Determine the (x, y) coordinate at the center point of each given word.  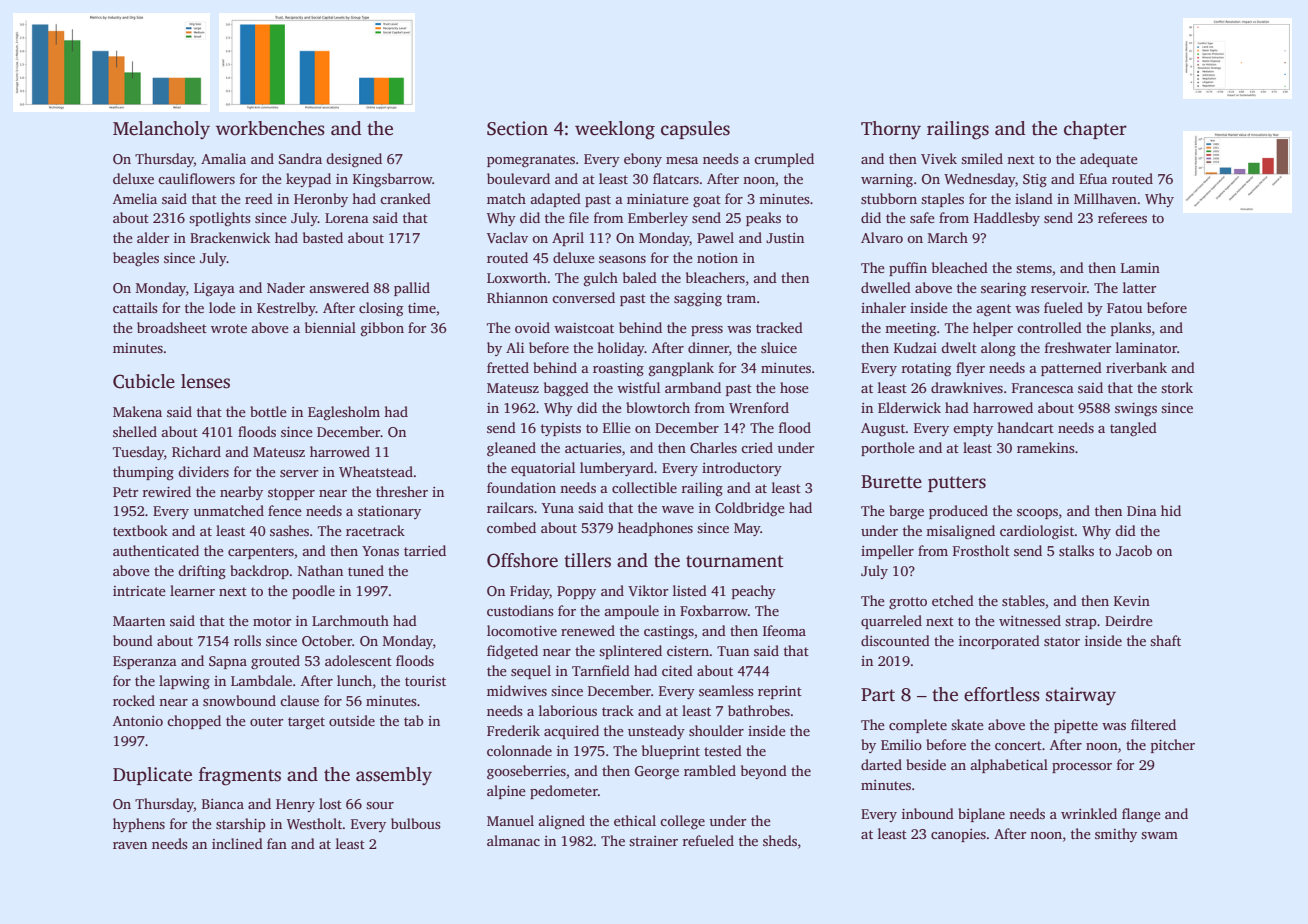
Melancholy (161, 130)
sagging (698, 299)
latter (1139, 287)
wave (678, 509)
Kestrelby (286, 309)
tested (723, 750)
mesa (682, 160)
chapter (1095, 130)
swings (1136, 409)
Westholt (315, 823)
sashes (289, 530)
